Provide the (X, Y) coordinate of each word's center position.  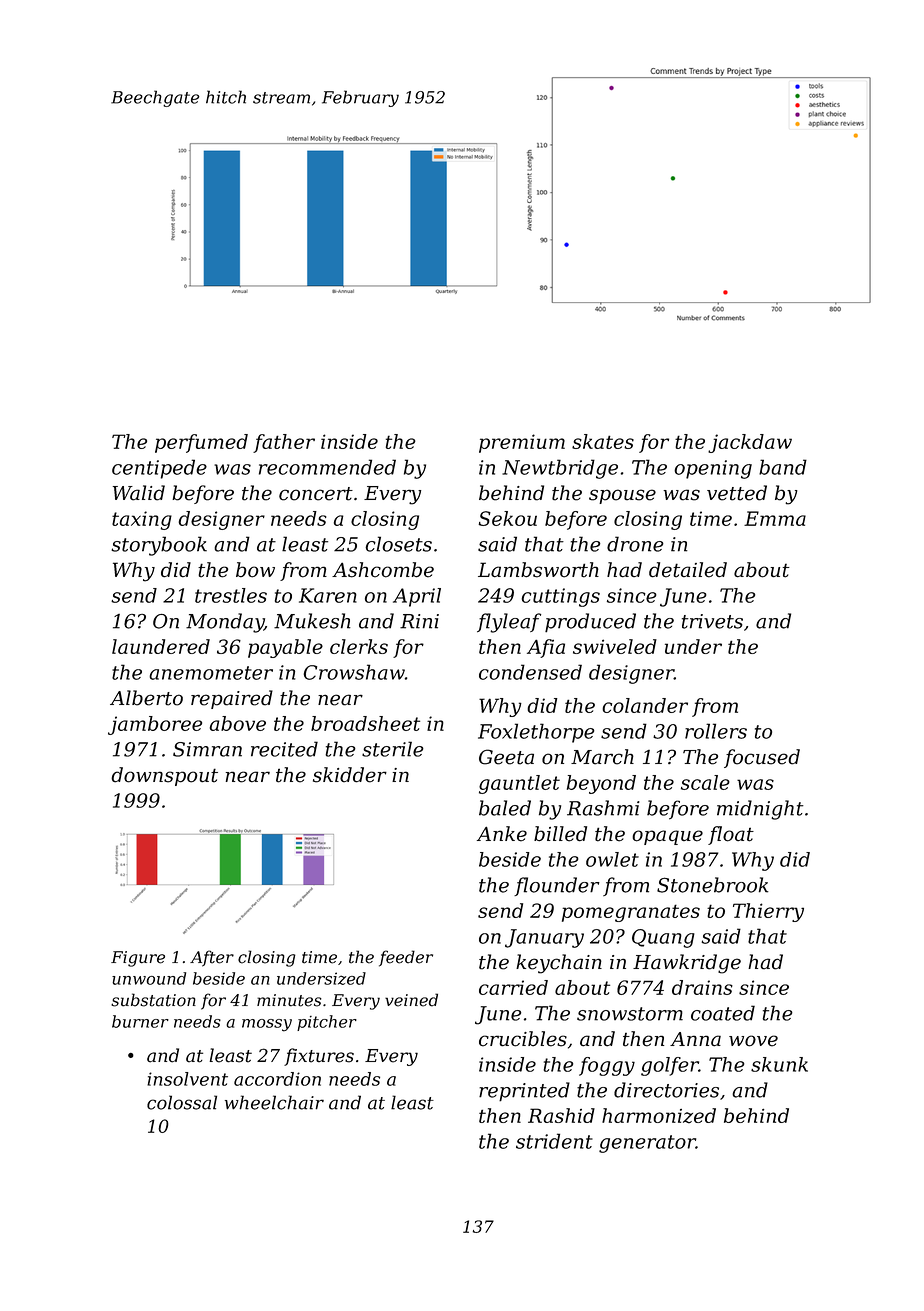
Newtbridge (560, 469)
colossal (182, 1102)
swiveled (615, 646)
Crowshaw (354, 672)
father (284, 443)
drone (635, 544)
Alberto (146, 698)
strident (554, 1141)
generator (647, 1144)
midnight (760, 810)
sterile (393, 749)
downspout (164, 776)
